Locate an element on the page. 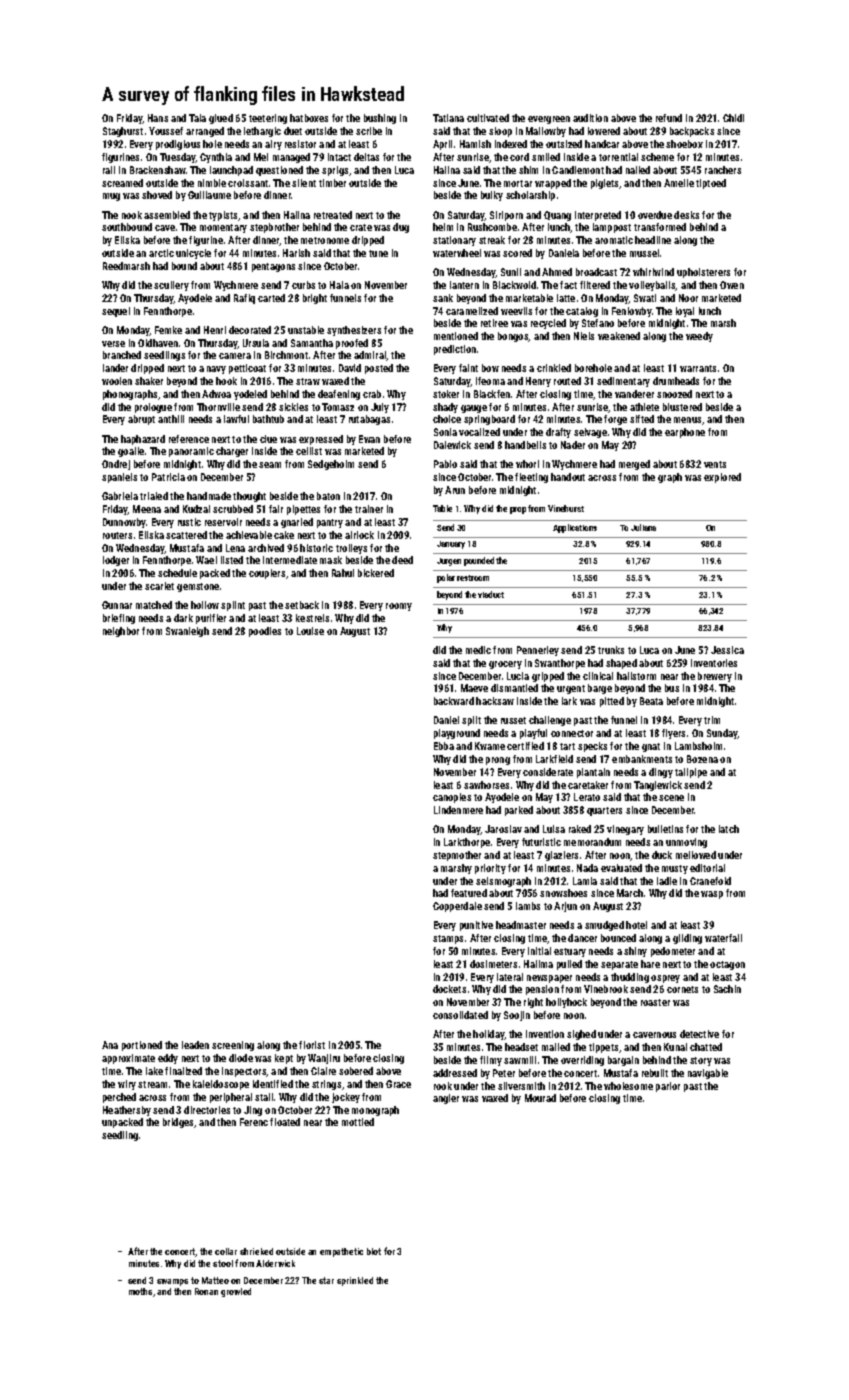  trainer is located at coordinates (369, 509).
